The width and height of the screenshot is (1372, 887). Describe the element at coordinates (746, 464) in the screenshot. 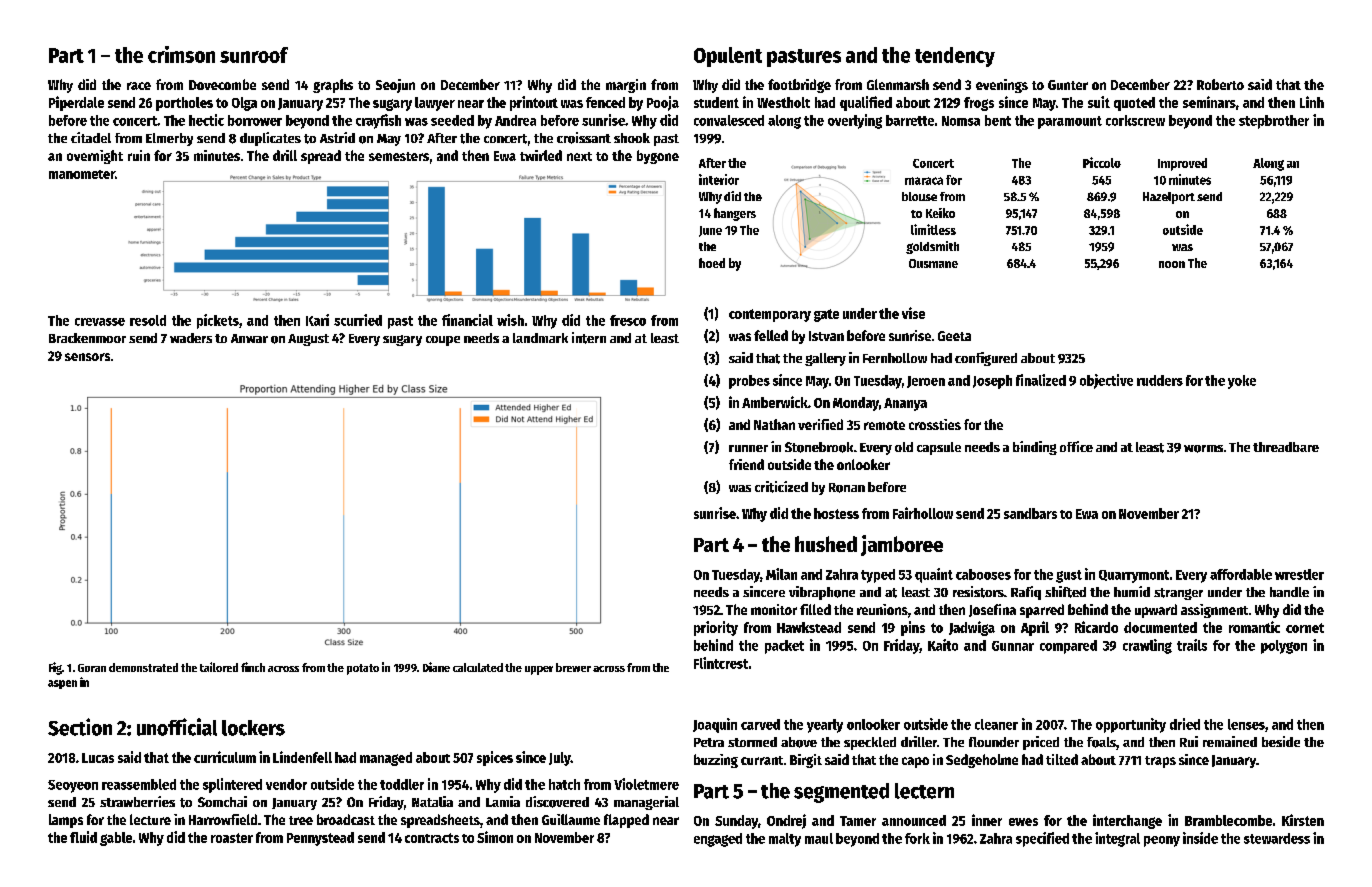

I see `friend` at that location.
